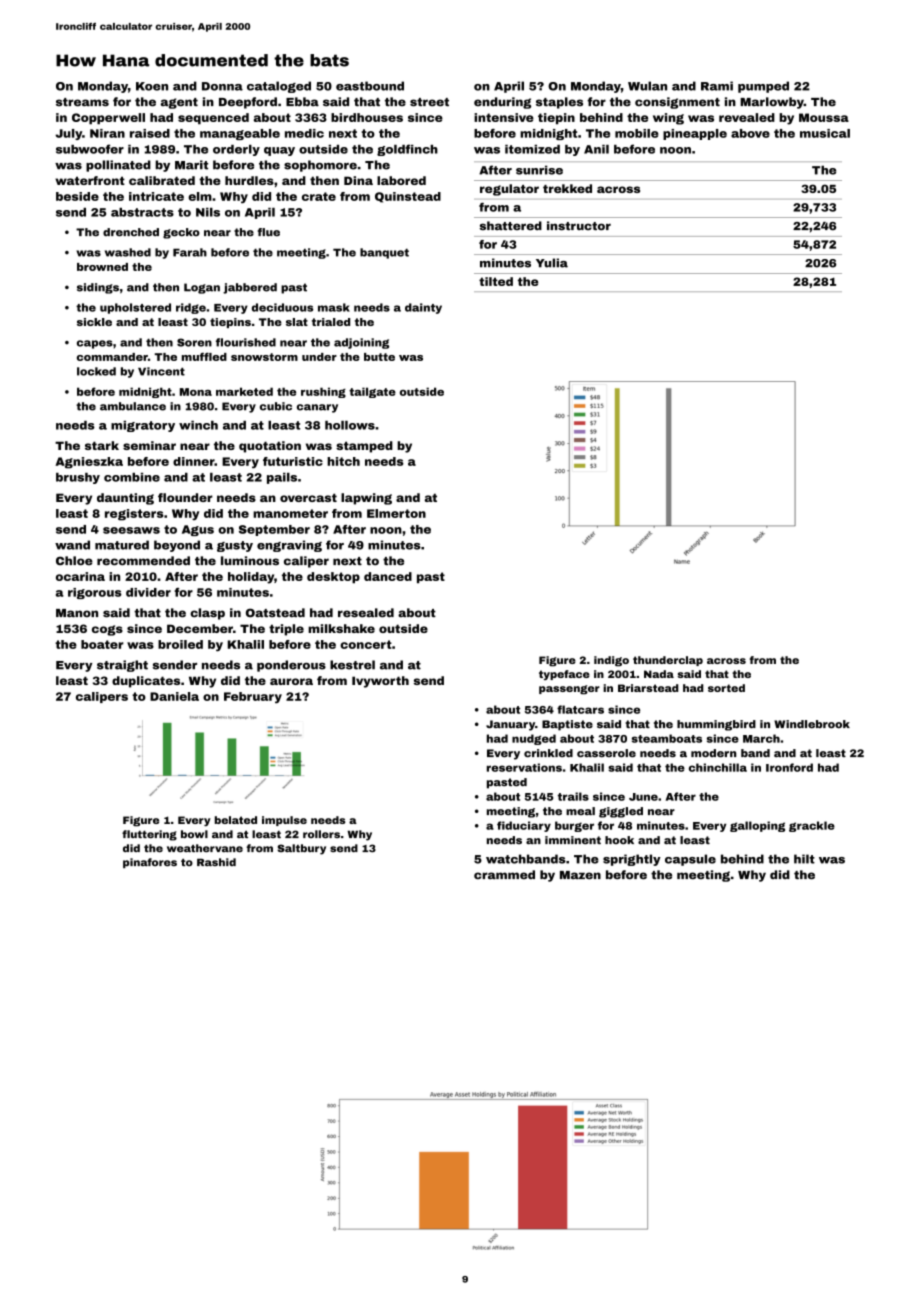 This screenshot has height=1308, width=924. Describe the element at coordinates (102, 445) in the screenshot. I see `stark` at that location.
